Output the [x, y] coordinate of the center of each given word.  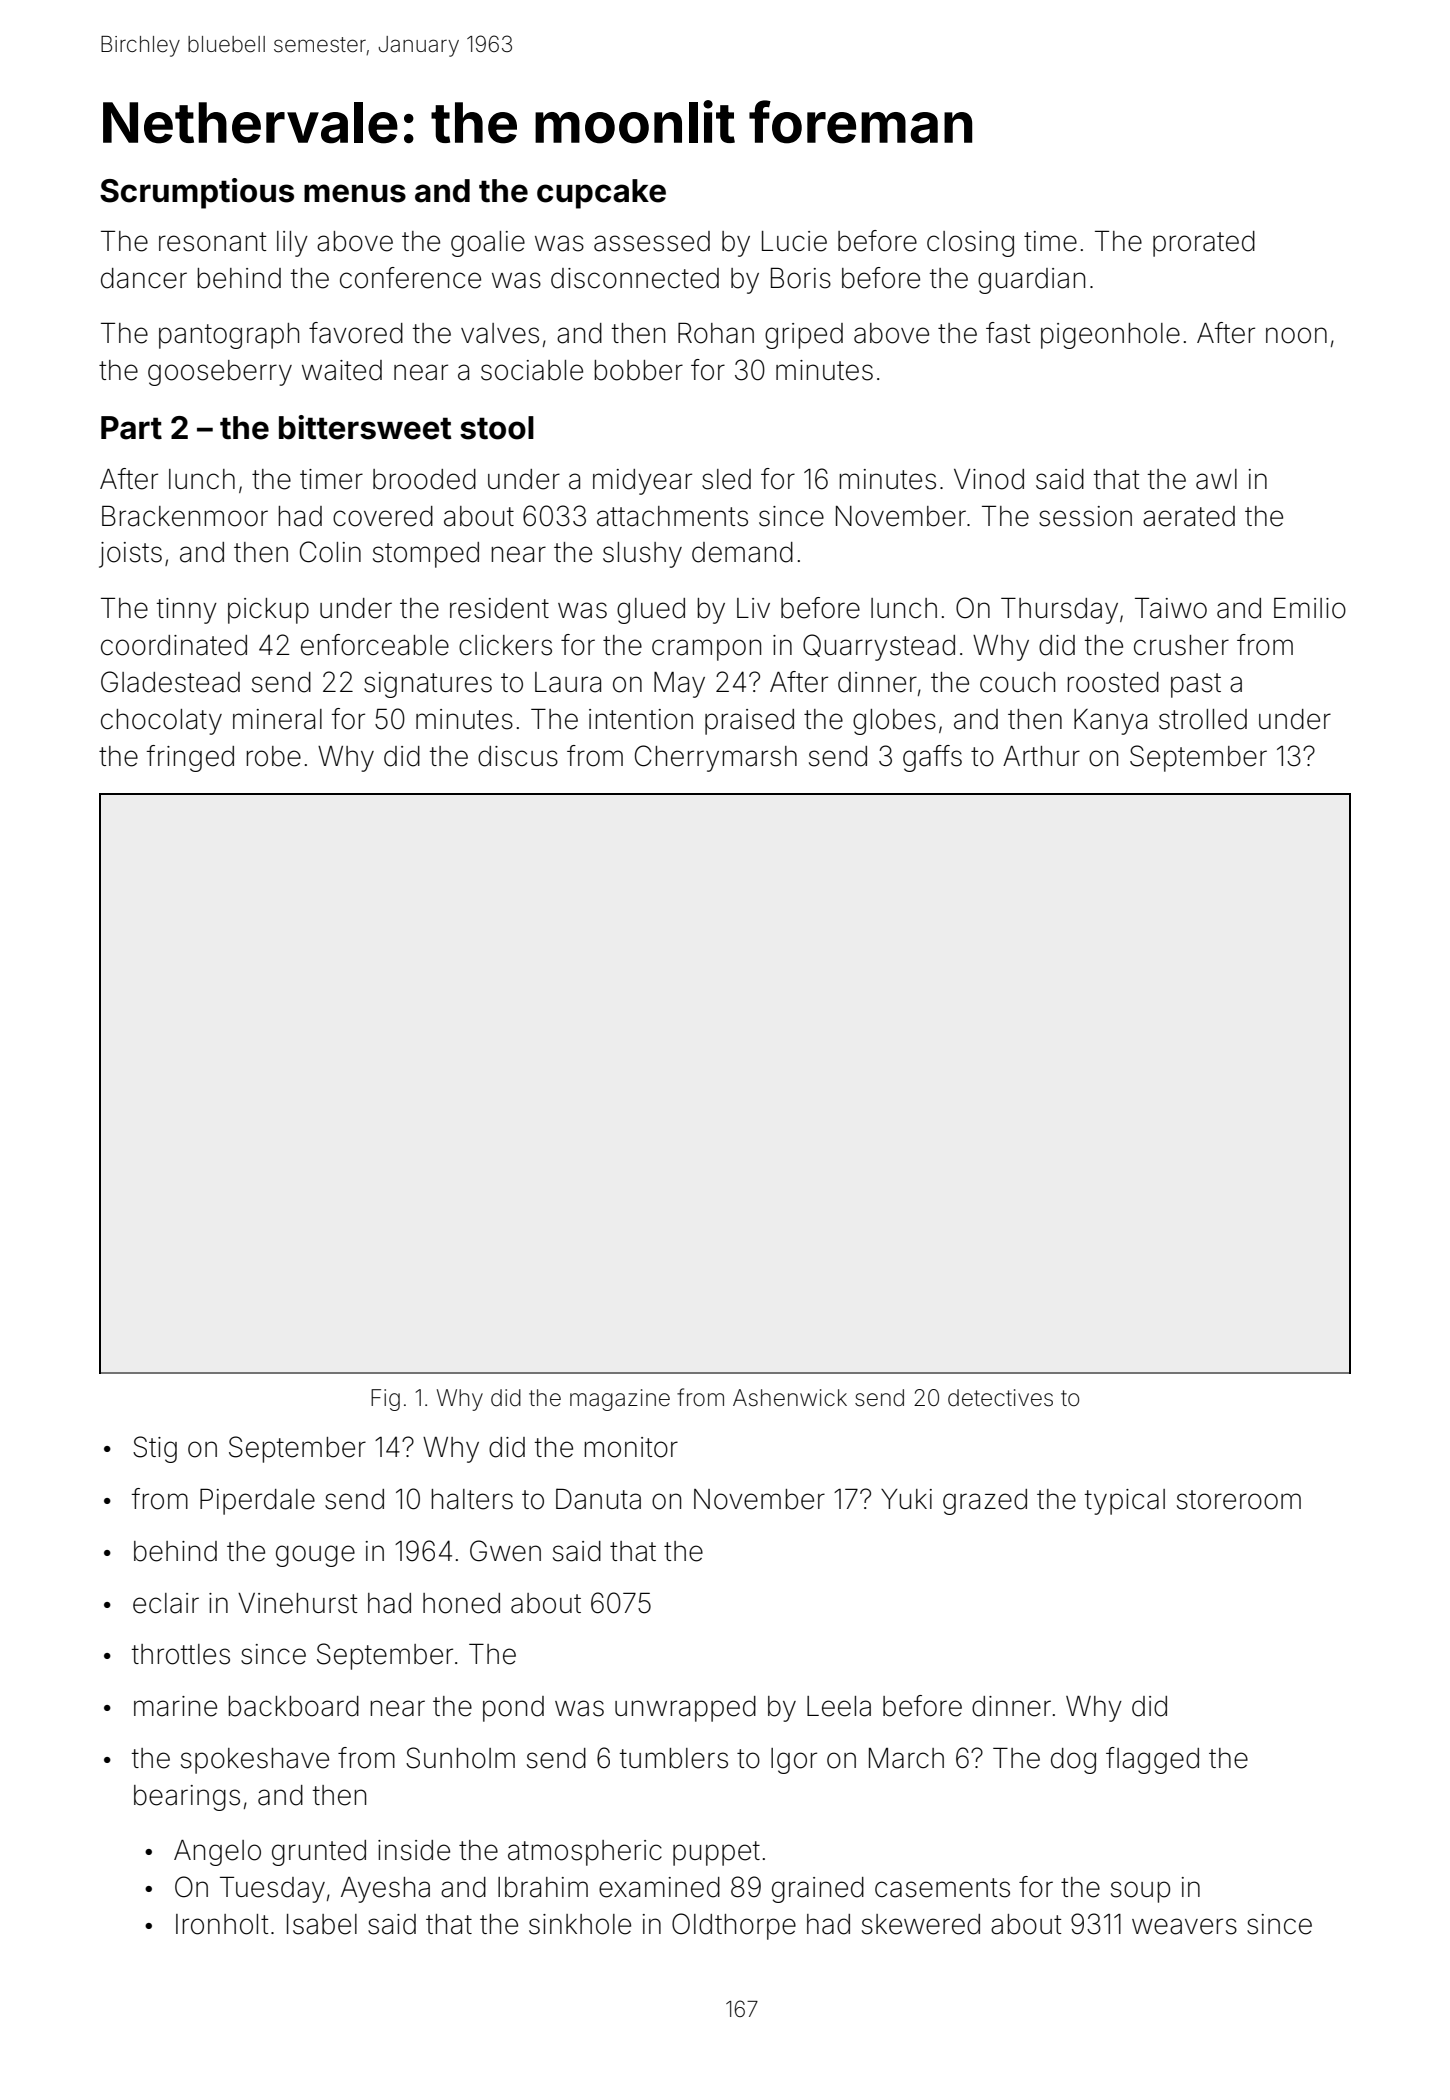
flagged [1152, 1760]
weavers [1184, 1926]
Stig [155, 1449]
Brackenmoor [185, 516]
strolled [1203, 719]
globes [894, 722]
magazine [620, 1400]
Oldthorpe [734, 1926]
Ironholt [222, 1924]
